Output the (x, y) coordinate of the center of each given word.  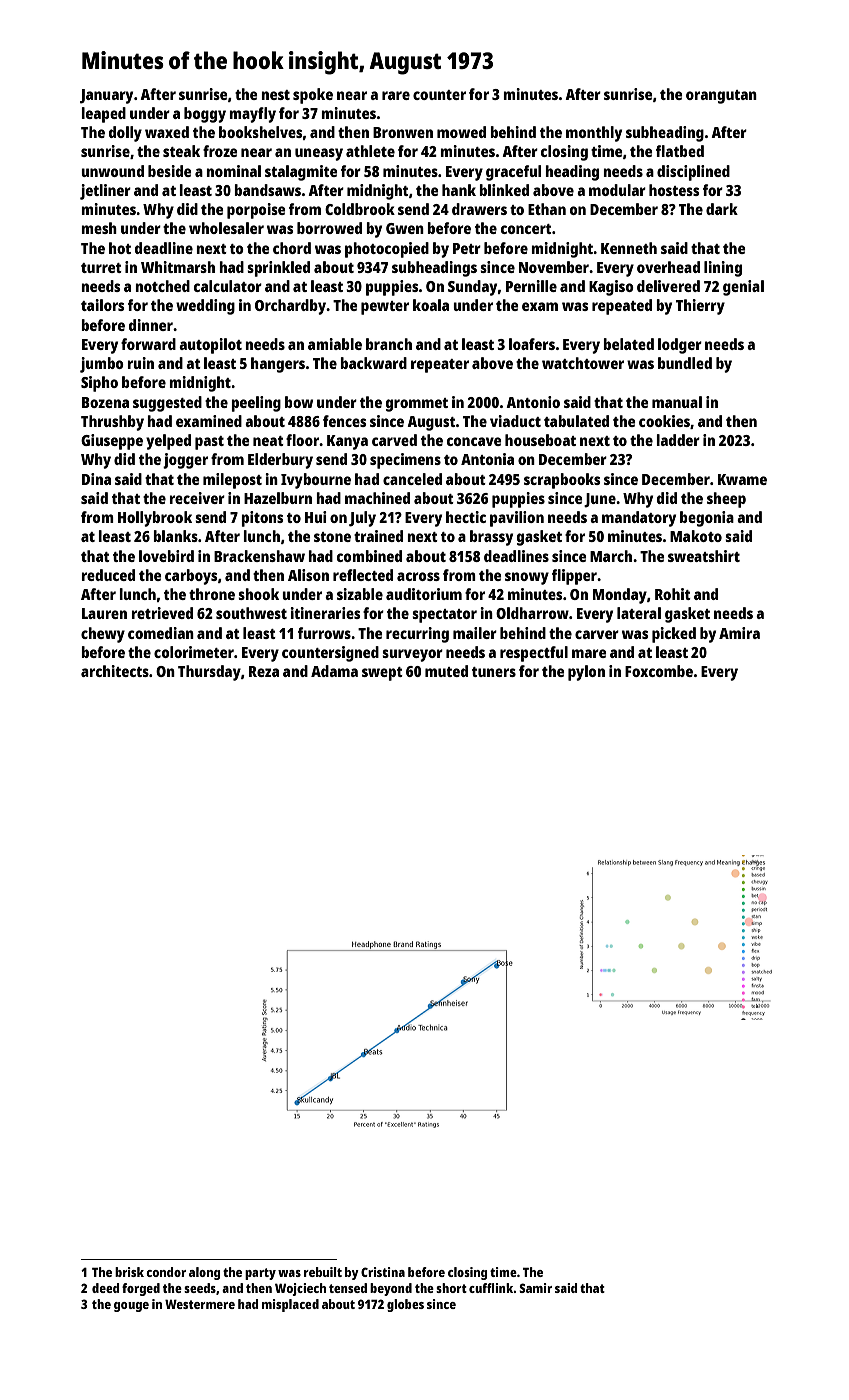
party (260, 1274)
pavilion (517, 519)
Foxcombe (659, 671)
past (209, 443)
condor (166, 1272)
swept (382, 674)
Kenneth (629, 248)
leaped (103, 115)
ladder (678, 440)
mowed (461, 132)
